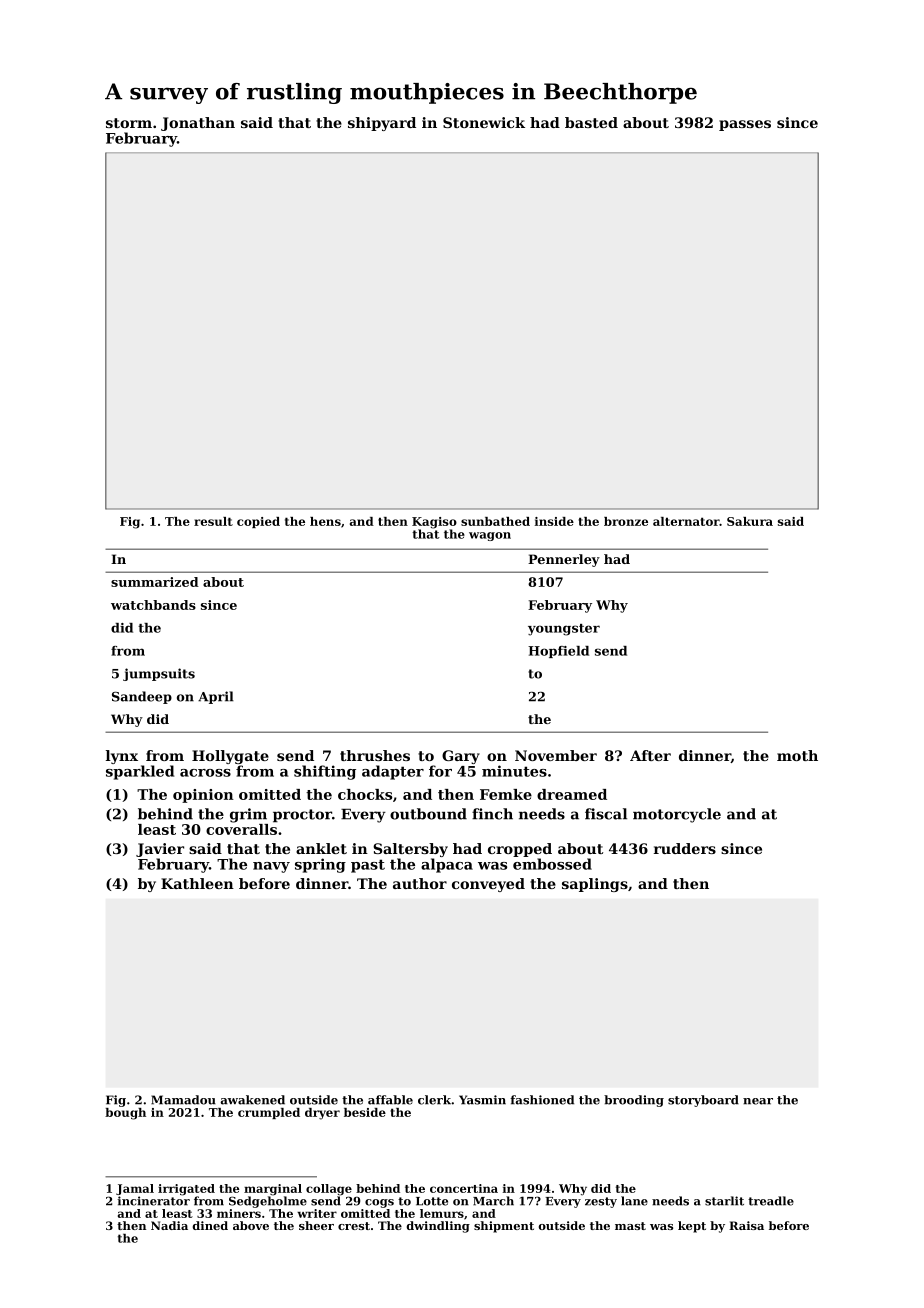 This page has width=924, height=1308. I want to click on result, so click(213, 521).
